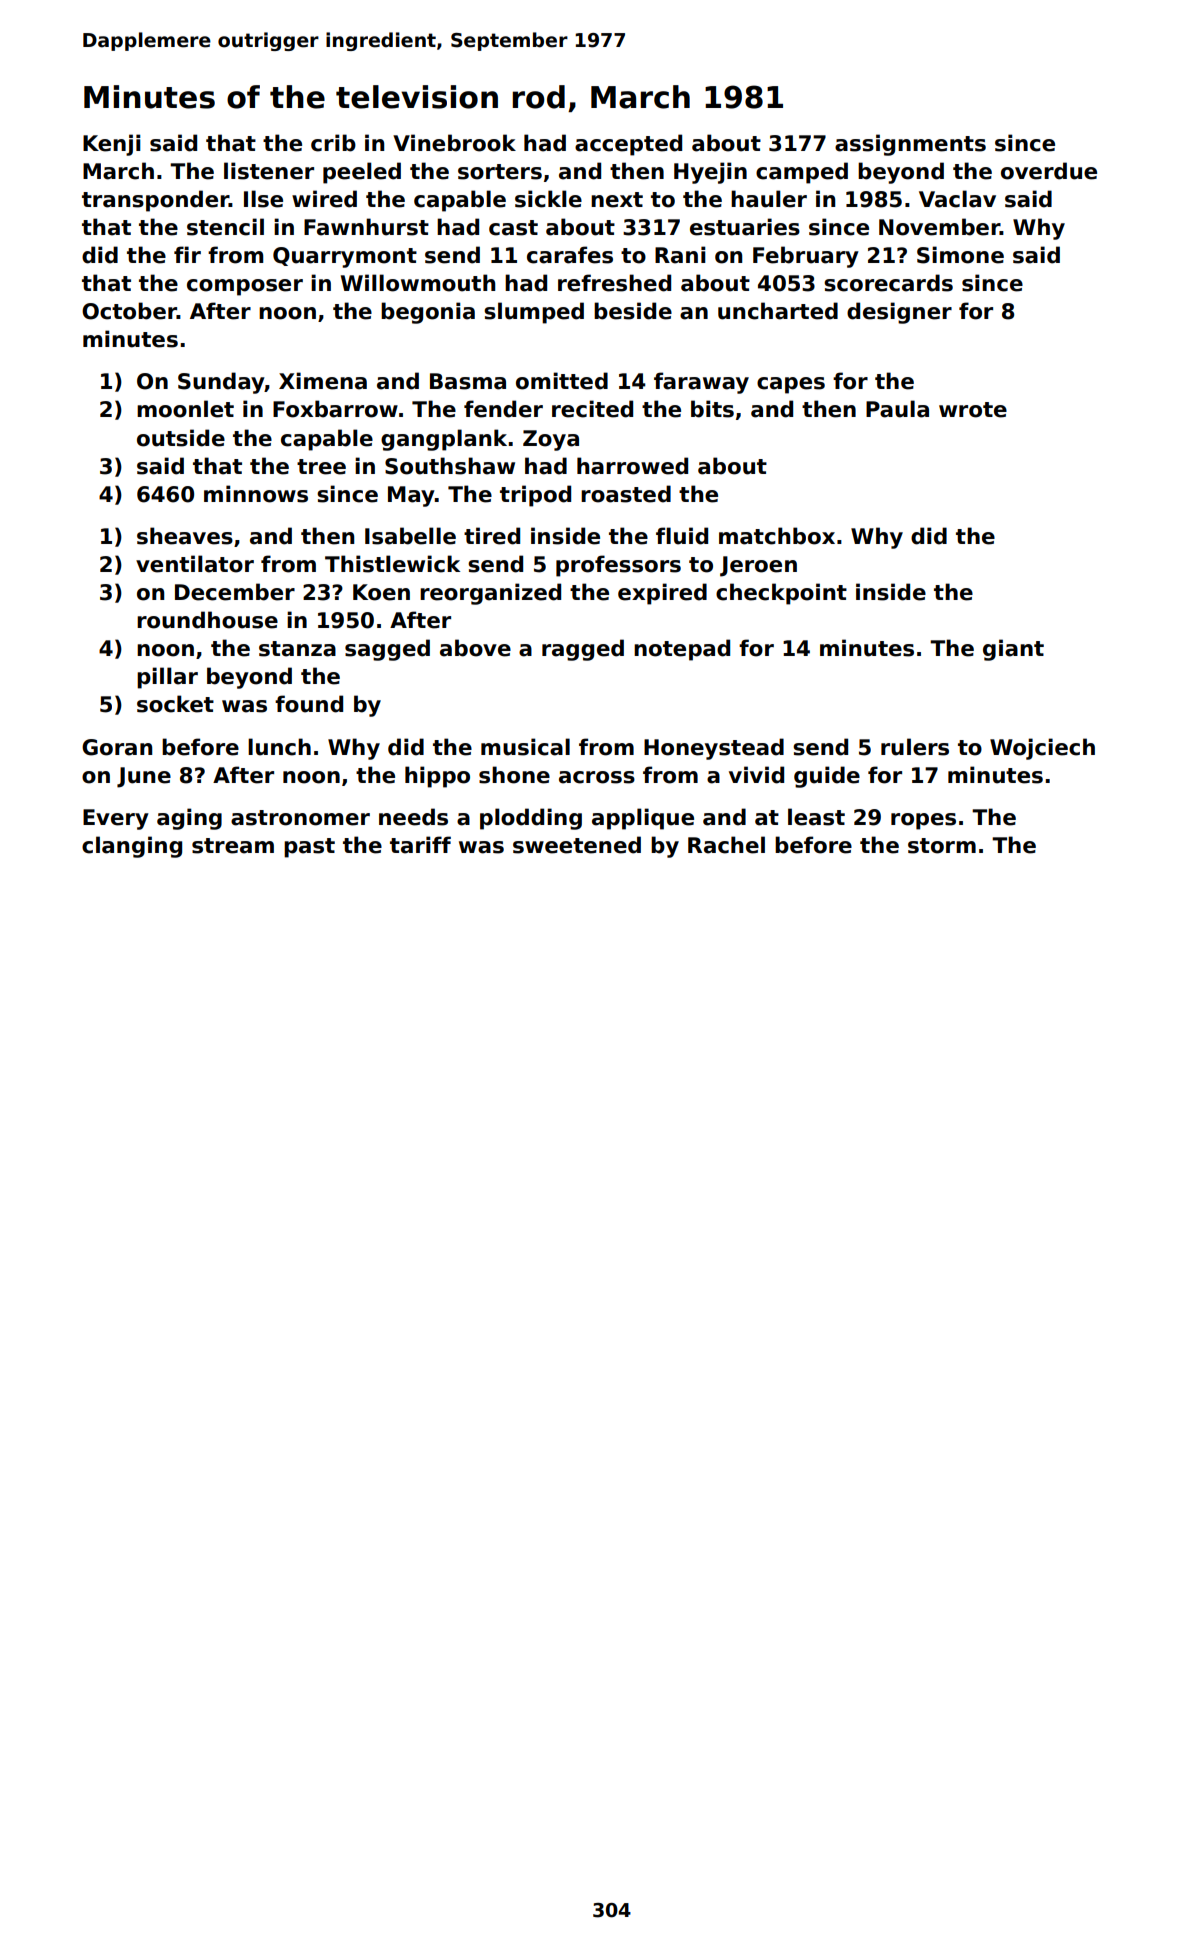 The image size is (1184, 1950). What do you see at coordinates (514, 775) in the image?
I see `shone` at bounding box center [514, 775].
